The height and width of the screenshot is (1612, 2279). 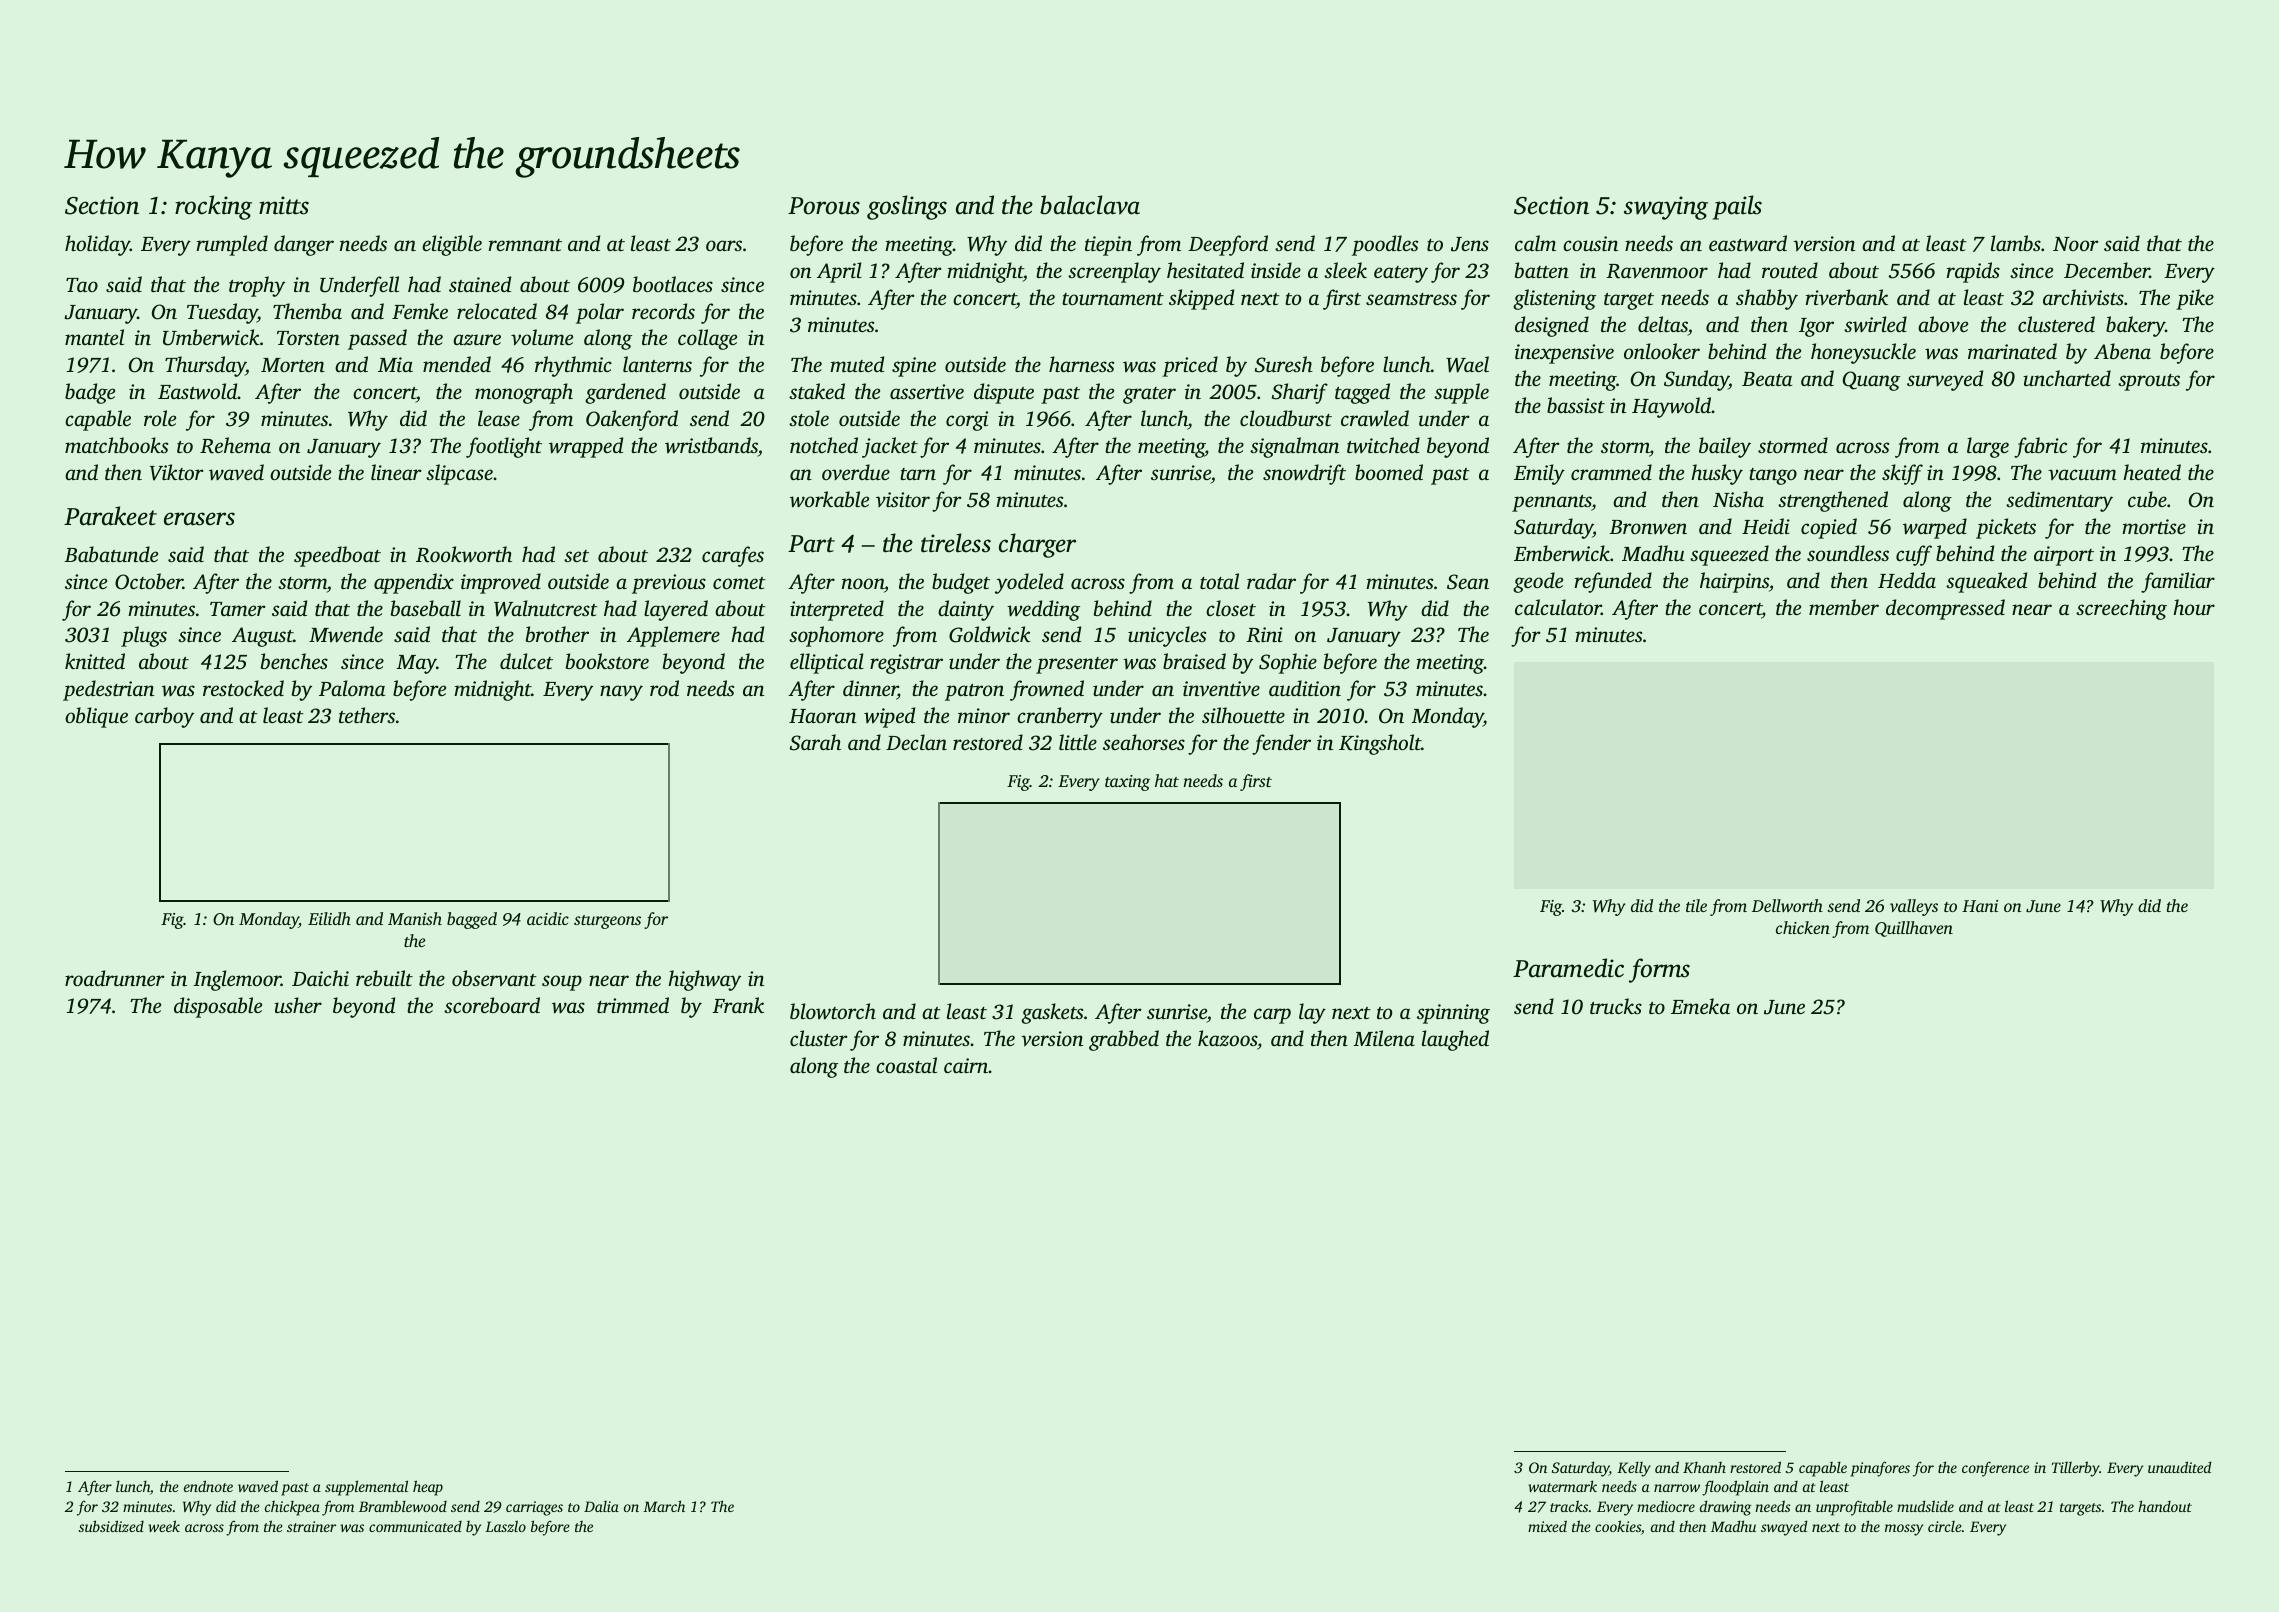 I want to click on dispute, so click(x=1004, y=393).
